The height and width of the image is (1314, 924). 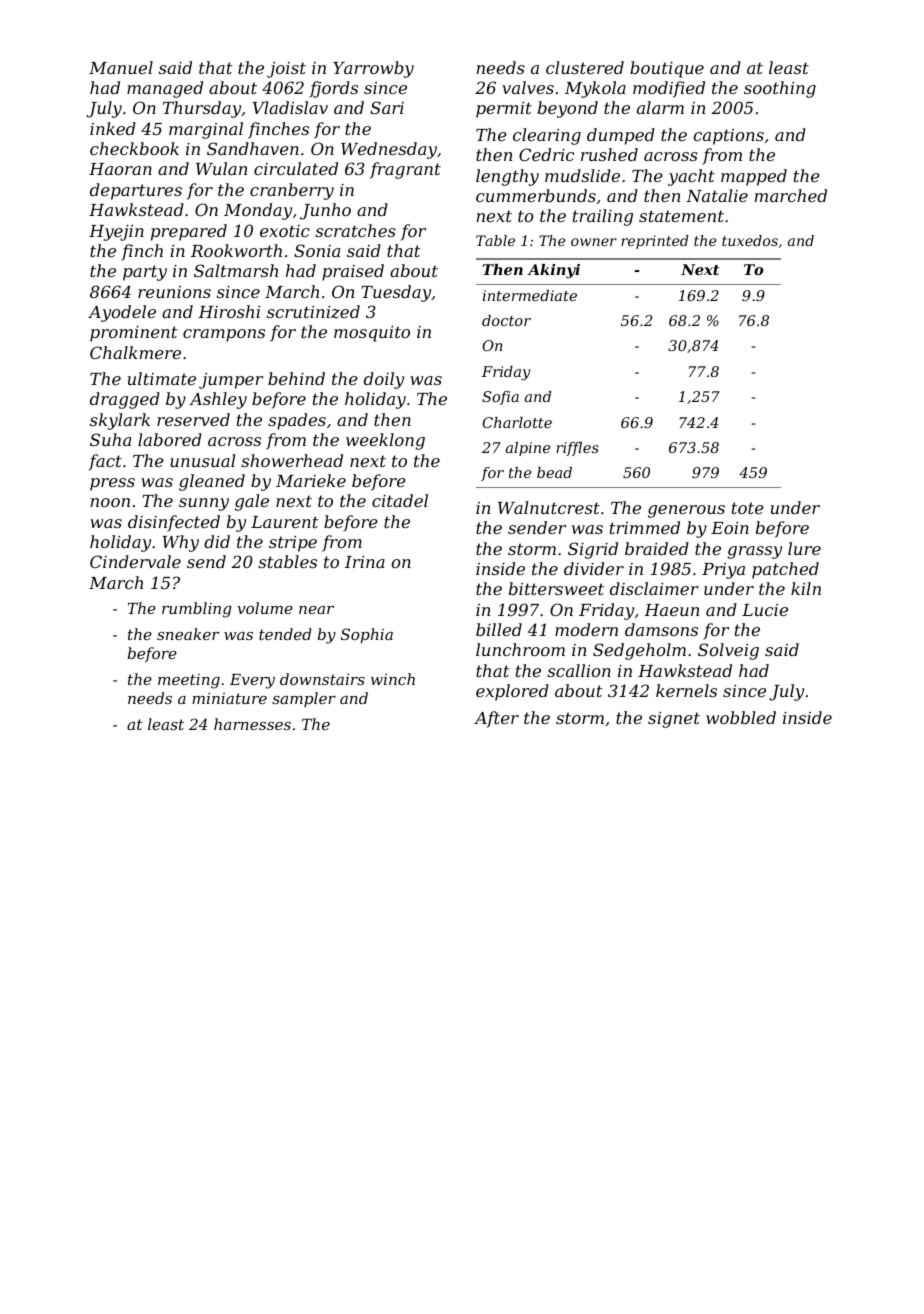 I want to click on mosquito, so click(x=372, y=334).
